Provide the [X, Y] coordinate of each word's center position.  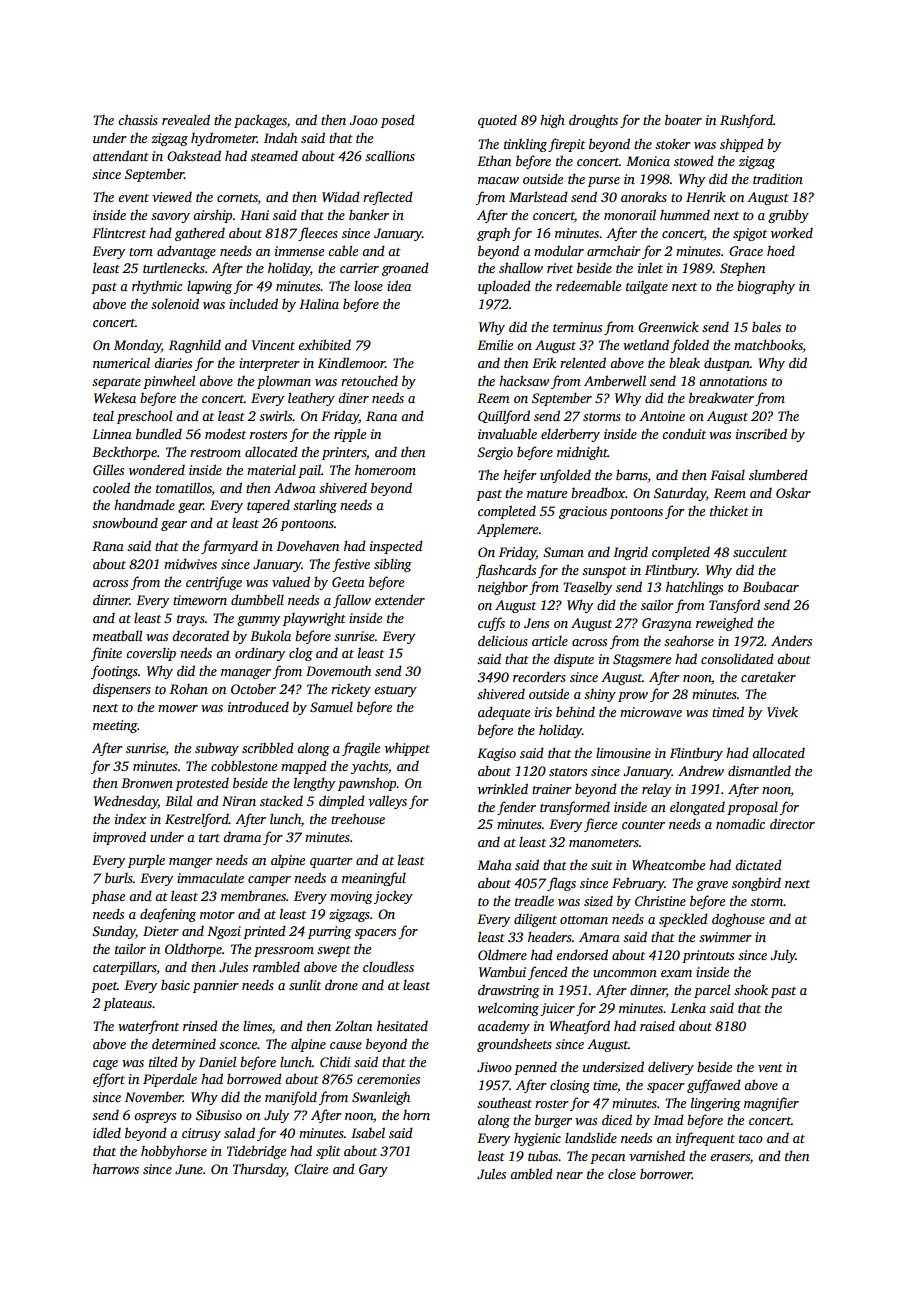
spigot [750, 234]
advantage [186, 252]
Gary [373, 1170]
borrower [666, 1173]
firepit [566, 145]
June [189, 1169]
